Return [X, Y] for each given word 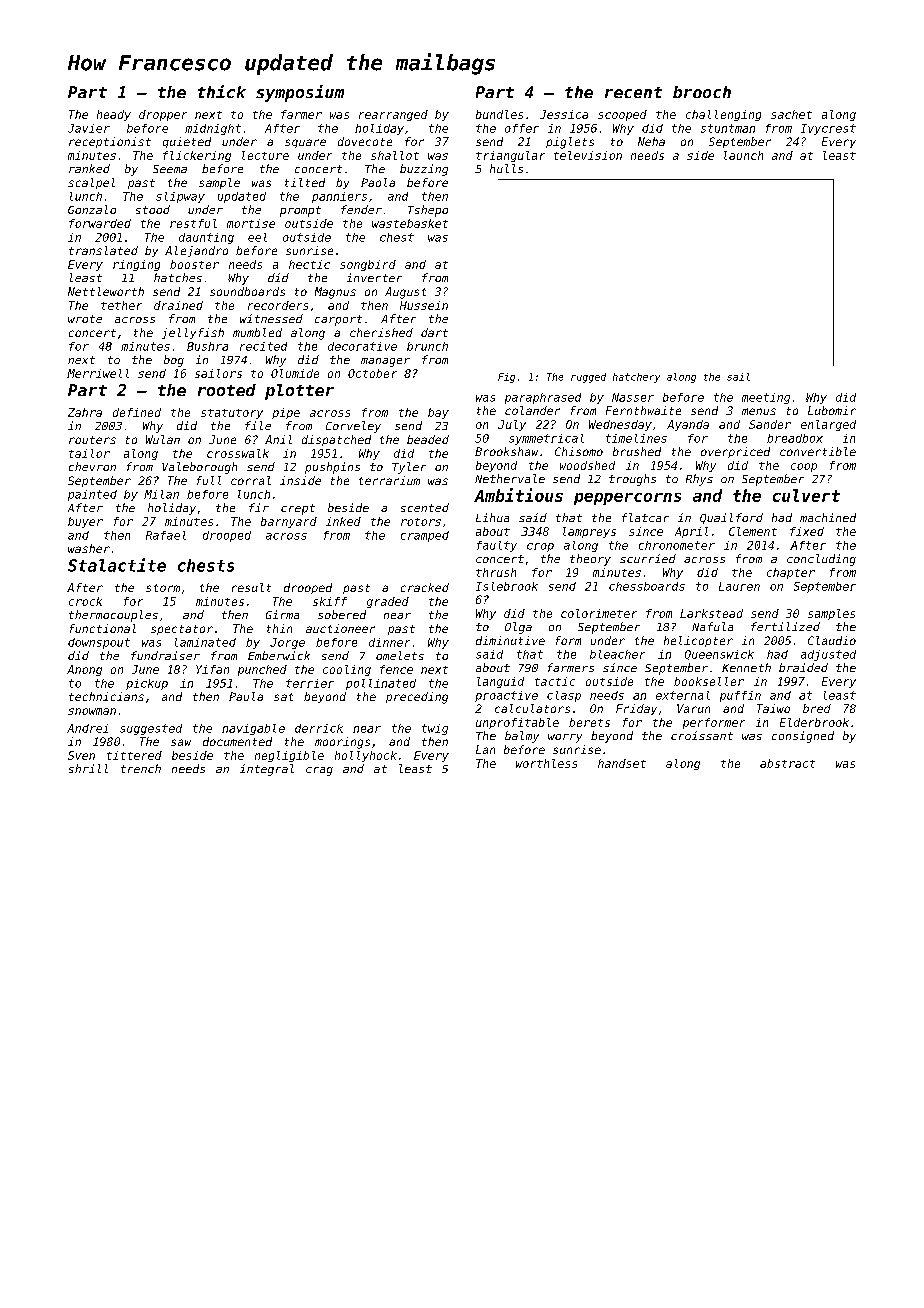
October [372, 373]
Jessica [564, 114]
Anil [278, 439]
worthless [546, 763]
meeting [766, 398]
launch [743, 155]
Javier [89, 128]
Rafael [166, 535]
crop [540, 547]
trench [141, 768]
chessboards [647, 586]
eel [257, 237]
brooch [702, 92]
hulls [506, 168]
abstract [787, 763]
